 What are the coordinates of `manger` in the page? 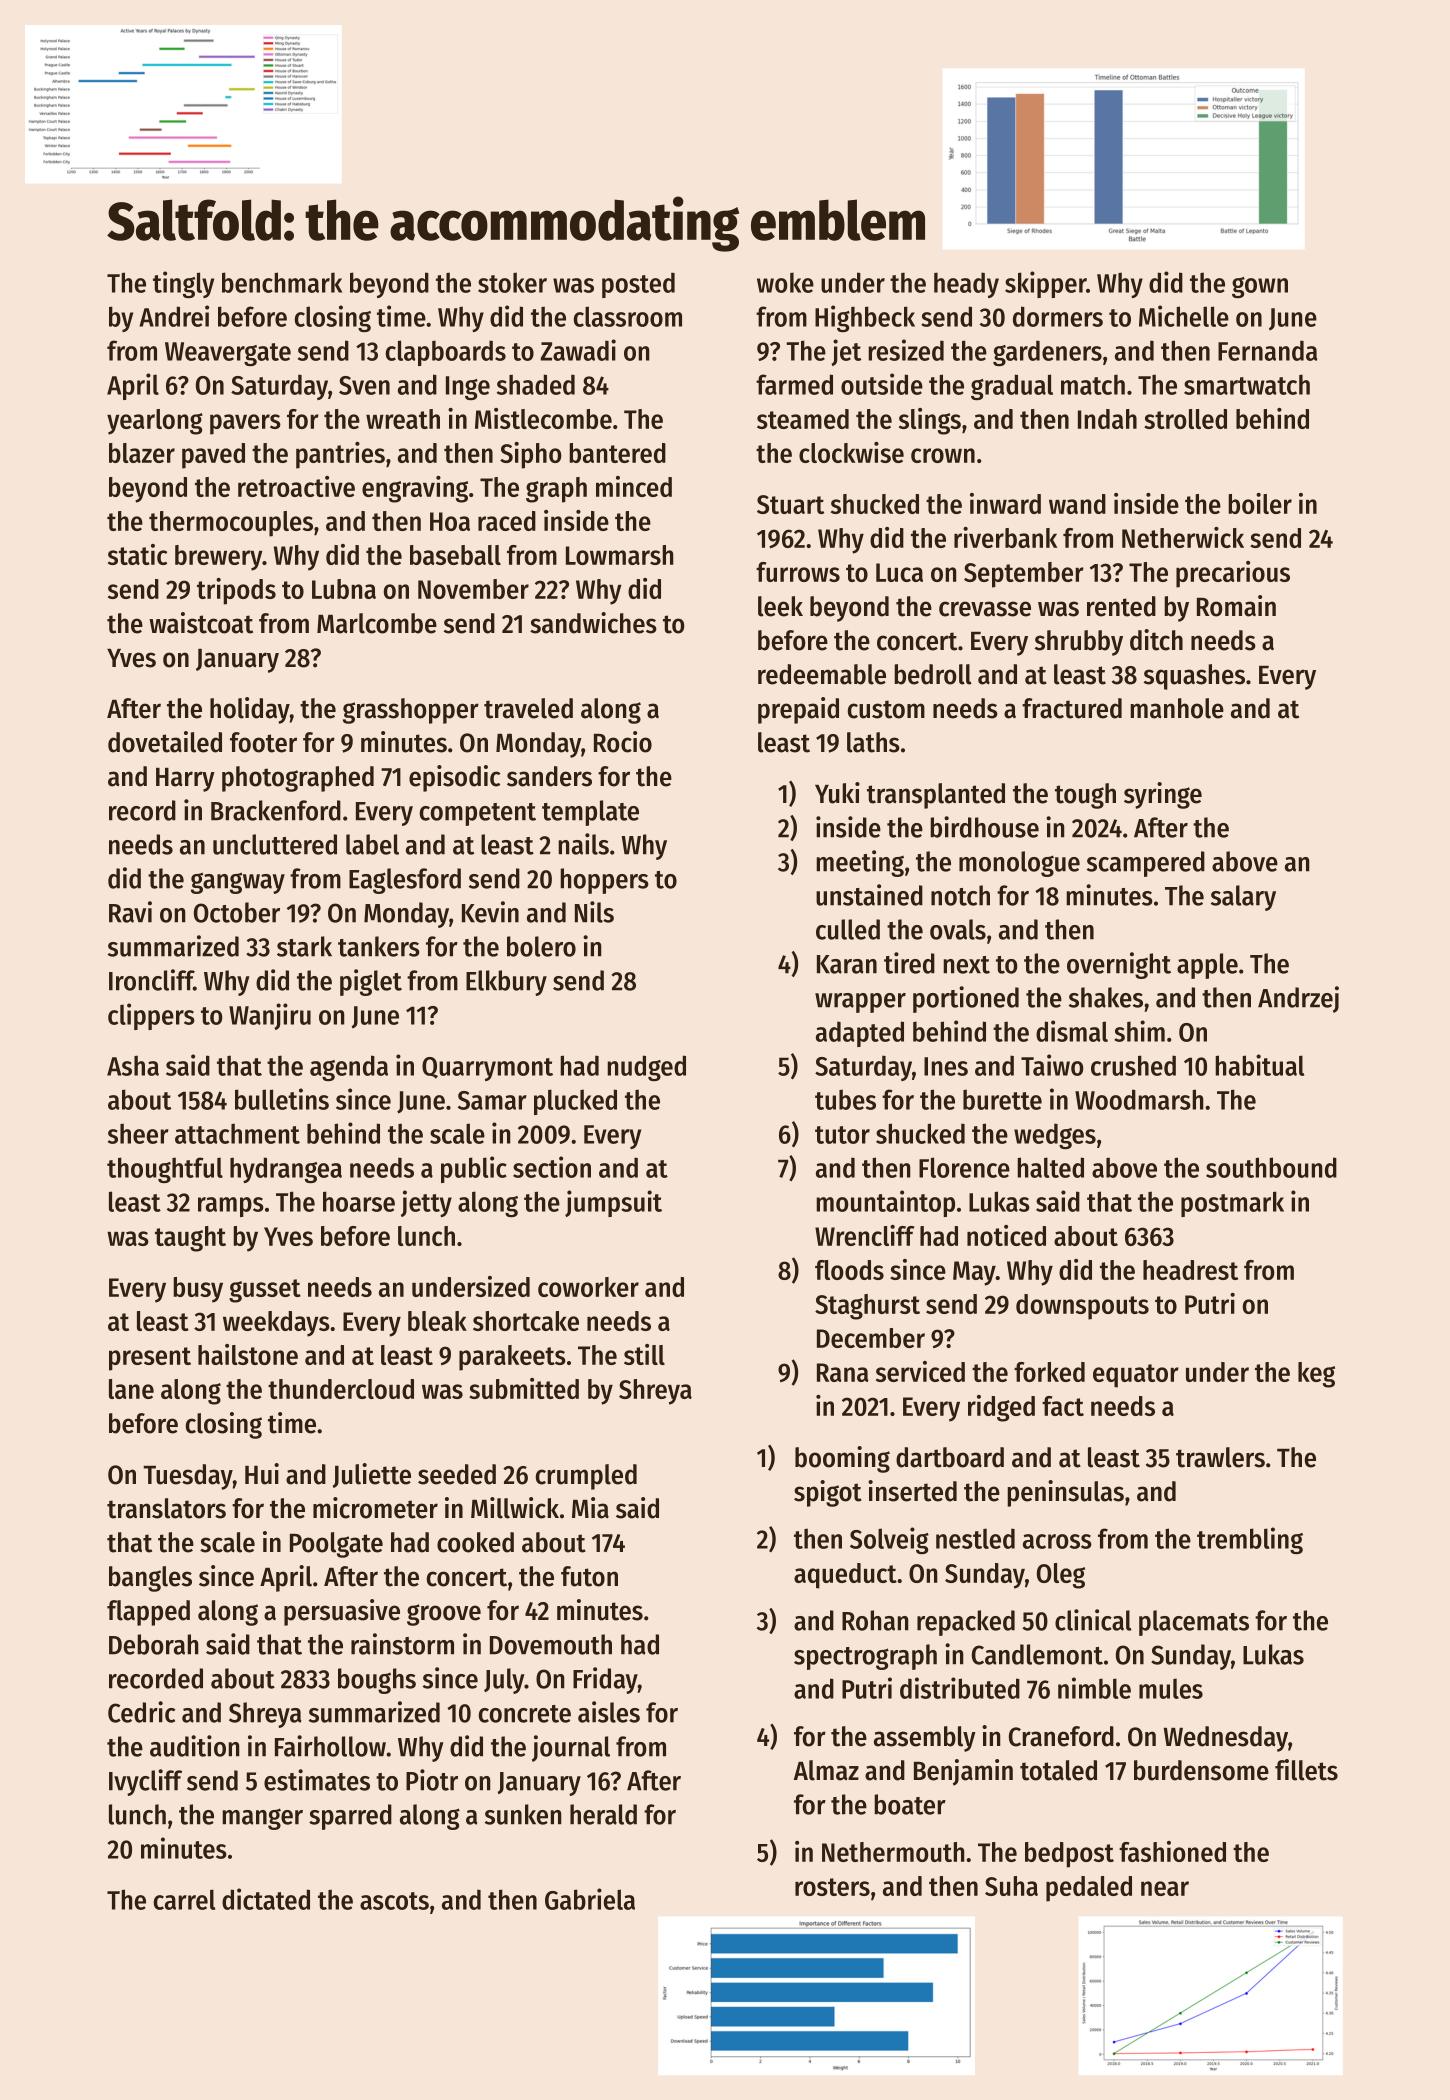 It's located at (262, 1819).
